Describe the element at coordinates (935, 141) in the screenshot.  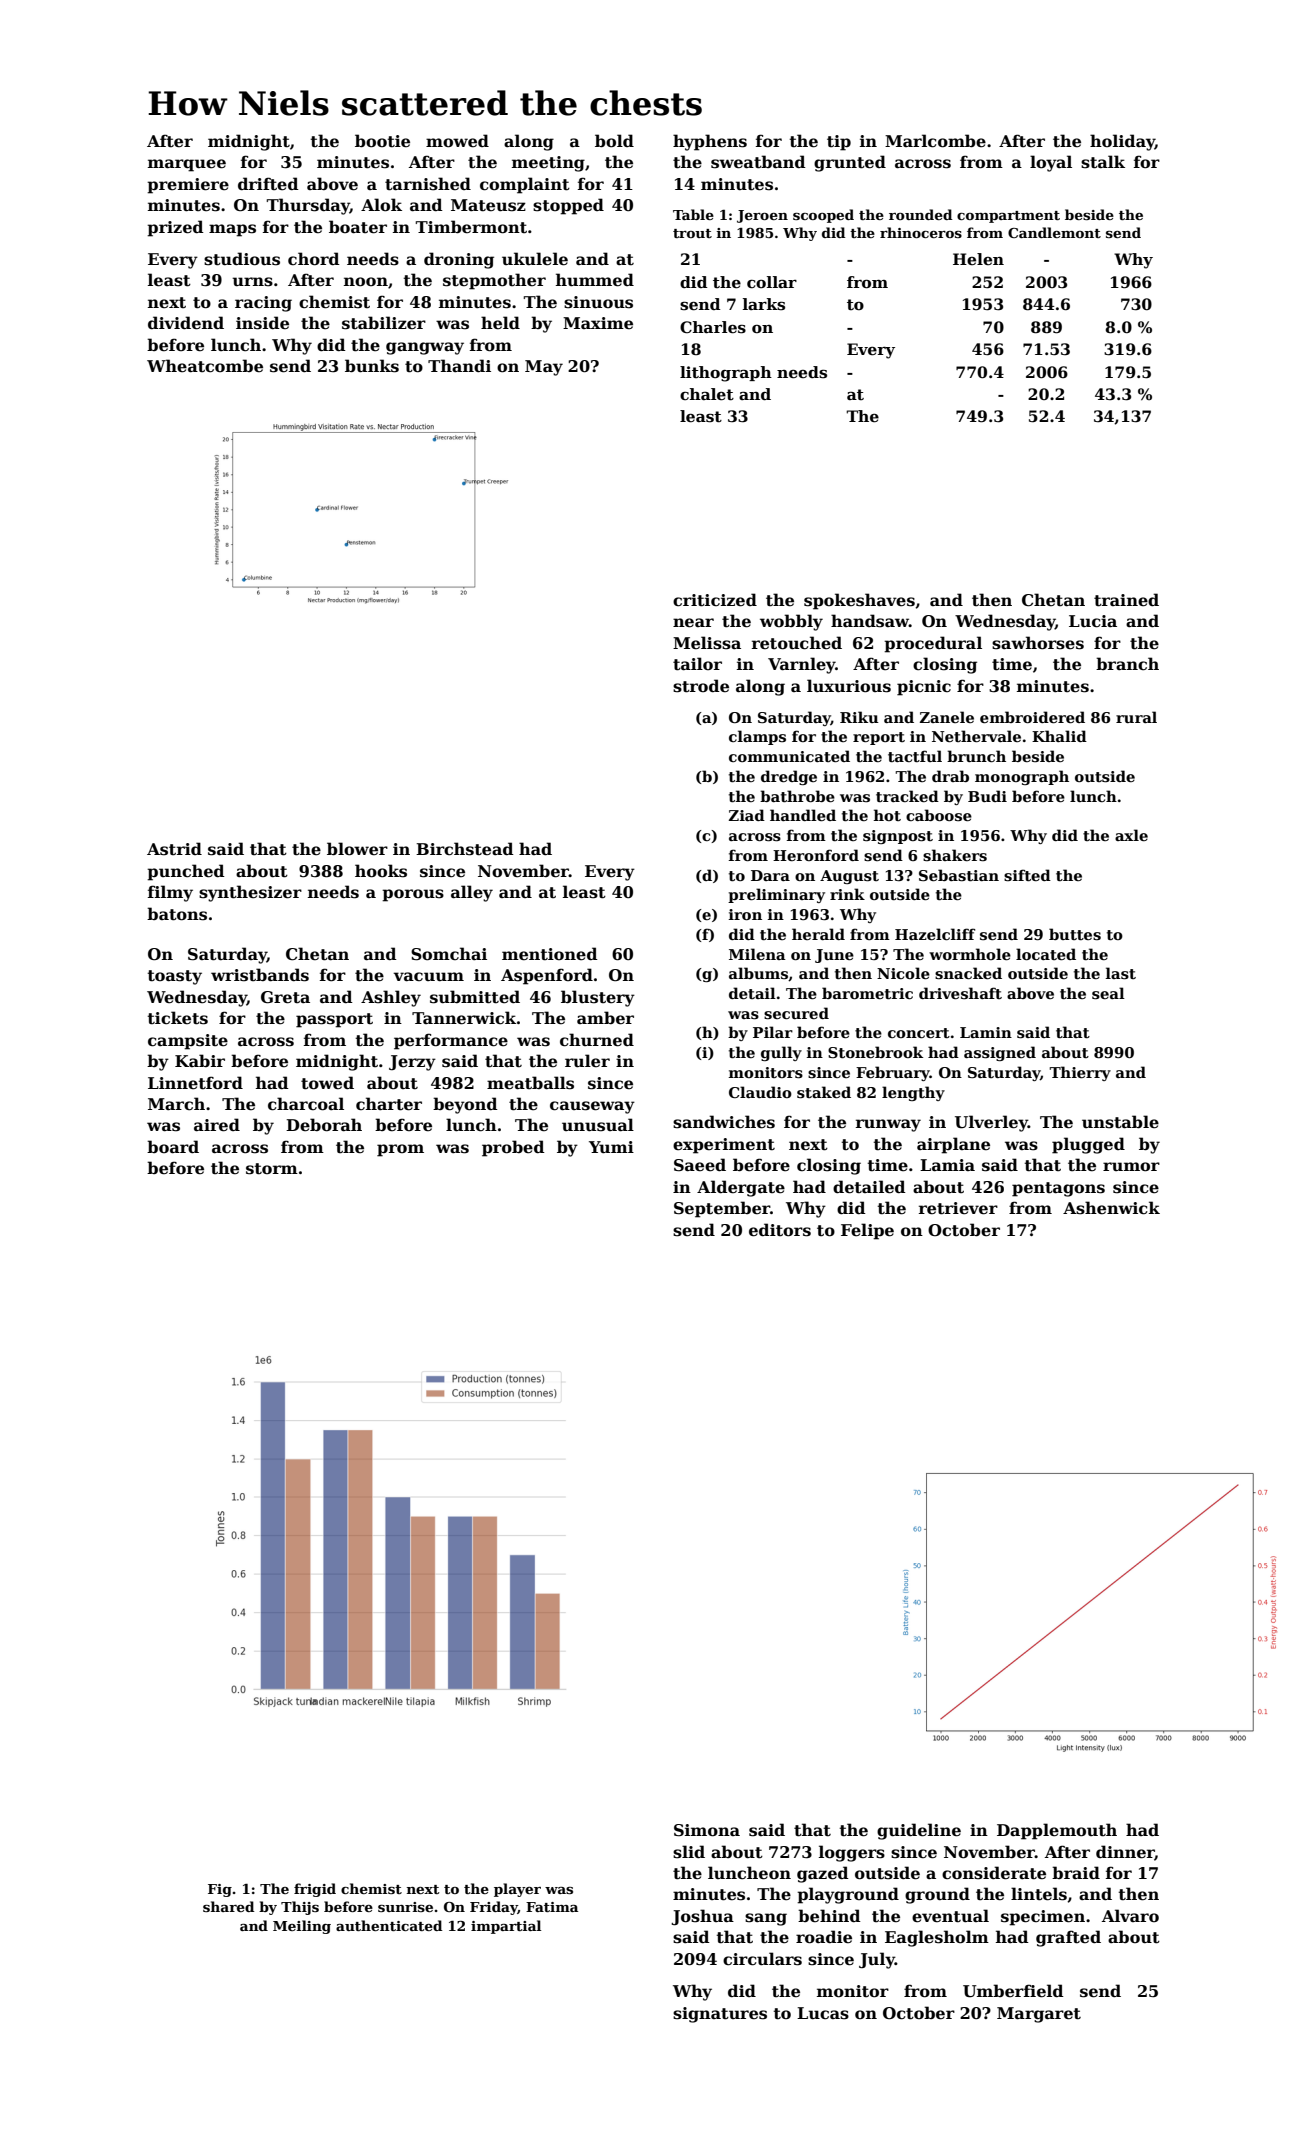
I see `Marlcombe` at that location.
